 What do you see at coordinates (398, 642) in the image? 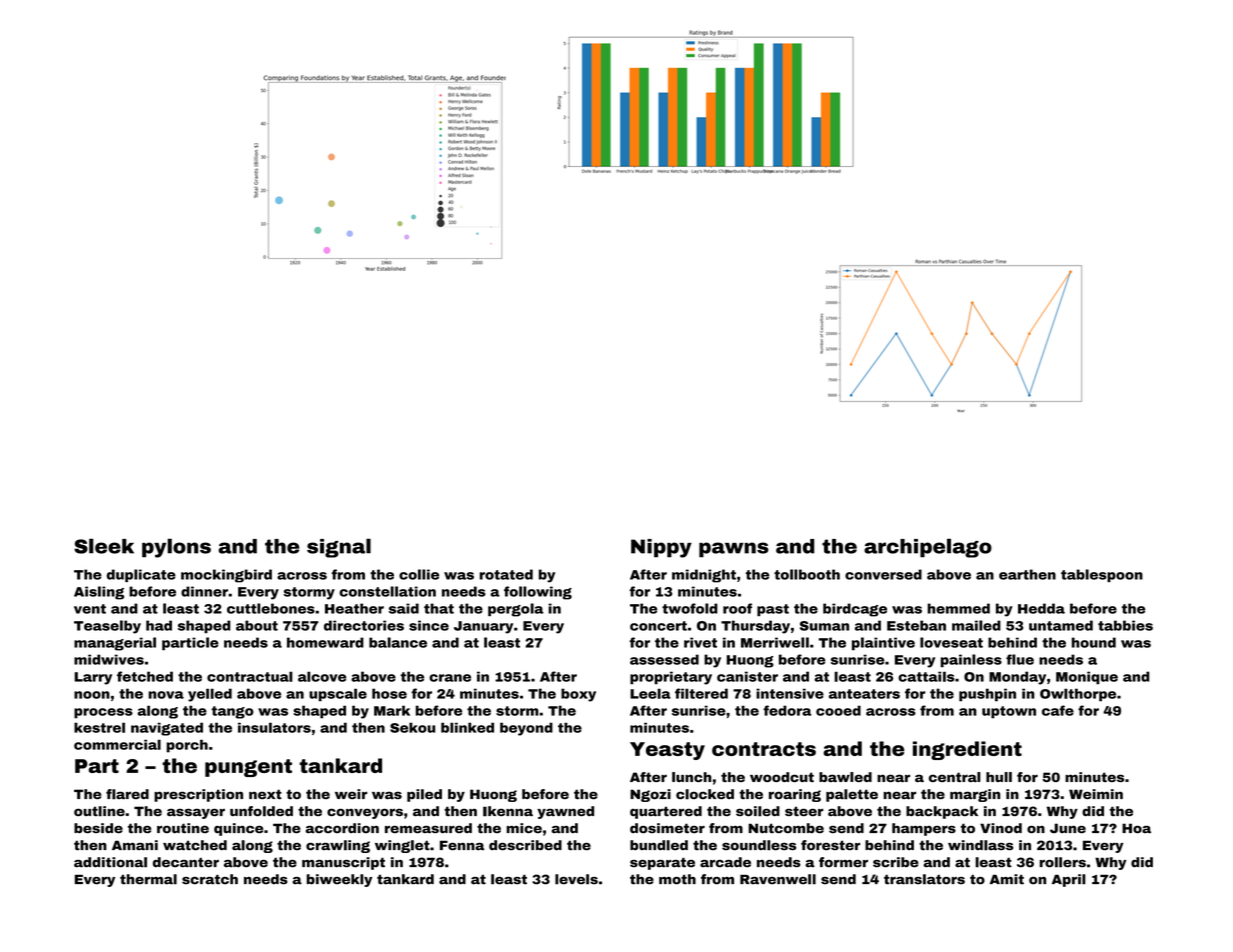
I see `balance` at bounding box center [398, 642].
